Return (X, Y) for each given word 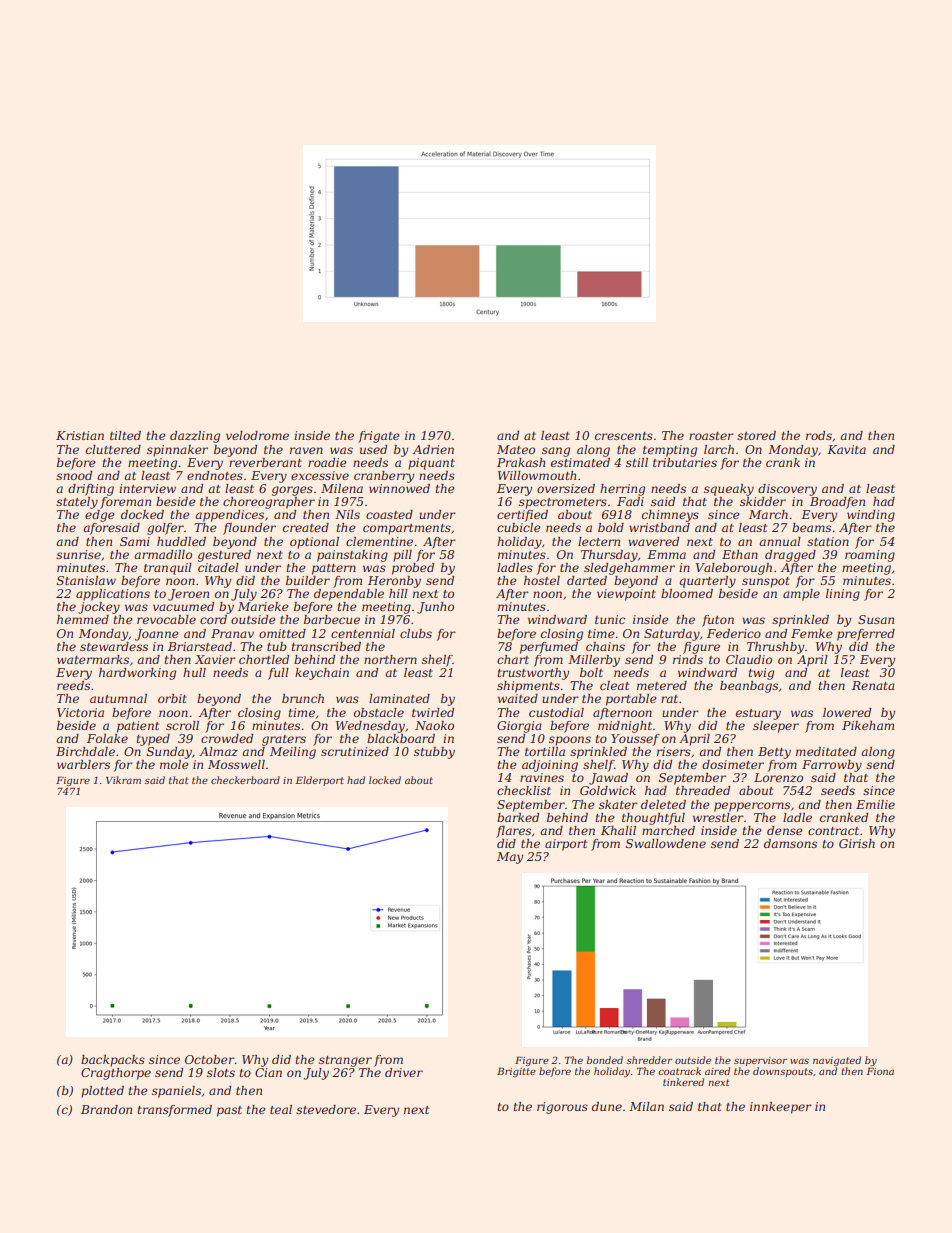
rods (819, 435)
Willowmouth (537, 475)
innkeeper (781, 1108)
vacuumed (183, 606)
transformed (175, 1111)
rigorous (562, 1108)
